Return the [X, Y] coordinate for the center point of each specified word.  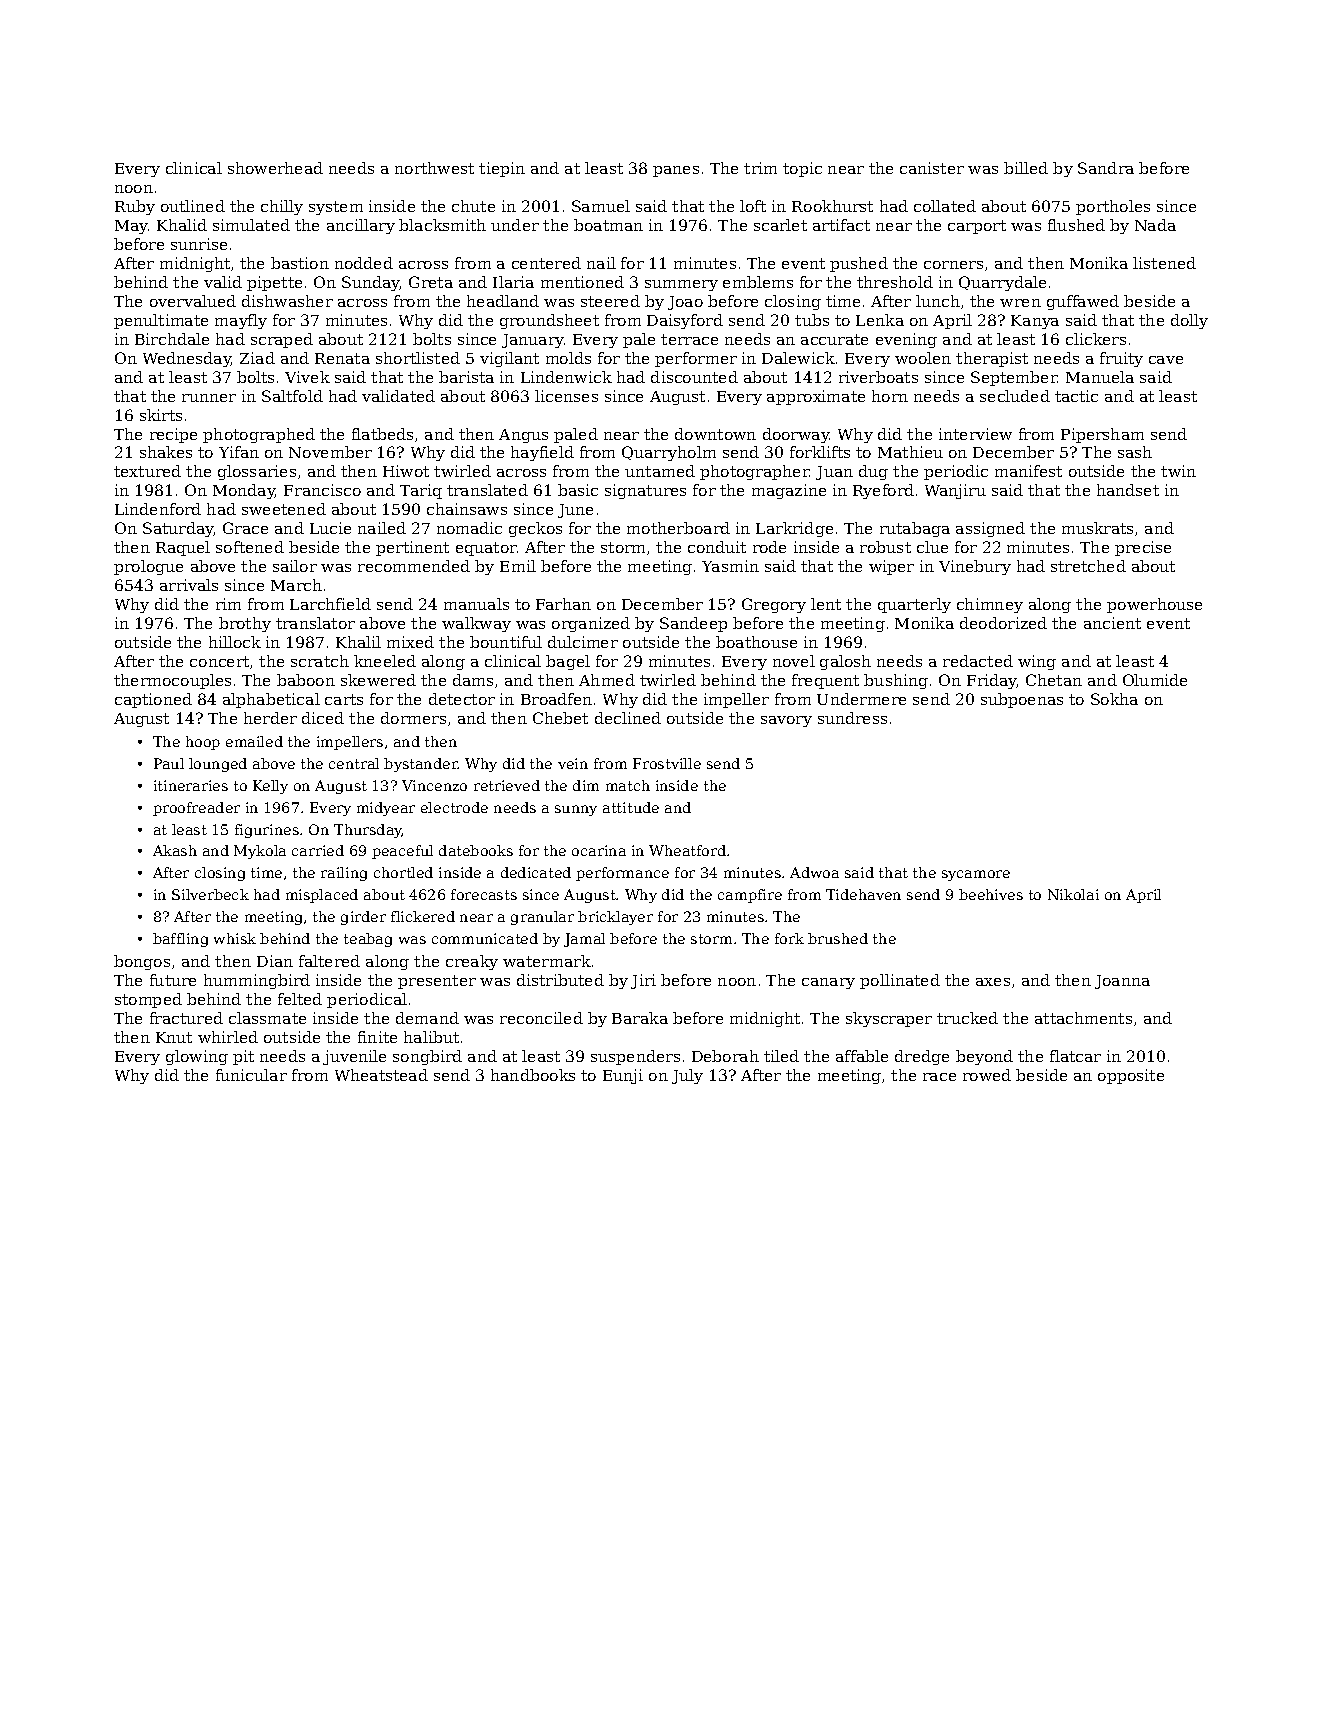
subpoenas [1022, 700]
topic [802, 169]
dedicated [536, 872]
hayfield [542, 453]
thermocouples [172, 681]
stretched [1088, 566]
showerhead [275, 168]
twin [1178, 471]
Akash [175, 850]
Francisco [322, 490]
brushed [838, 938]
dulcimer [583, 642]
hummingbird [257, 981]
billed [1026, 168]
